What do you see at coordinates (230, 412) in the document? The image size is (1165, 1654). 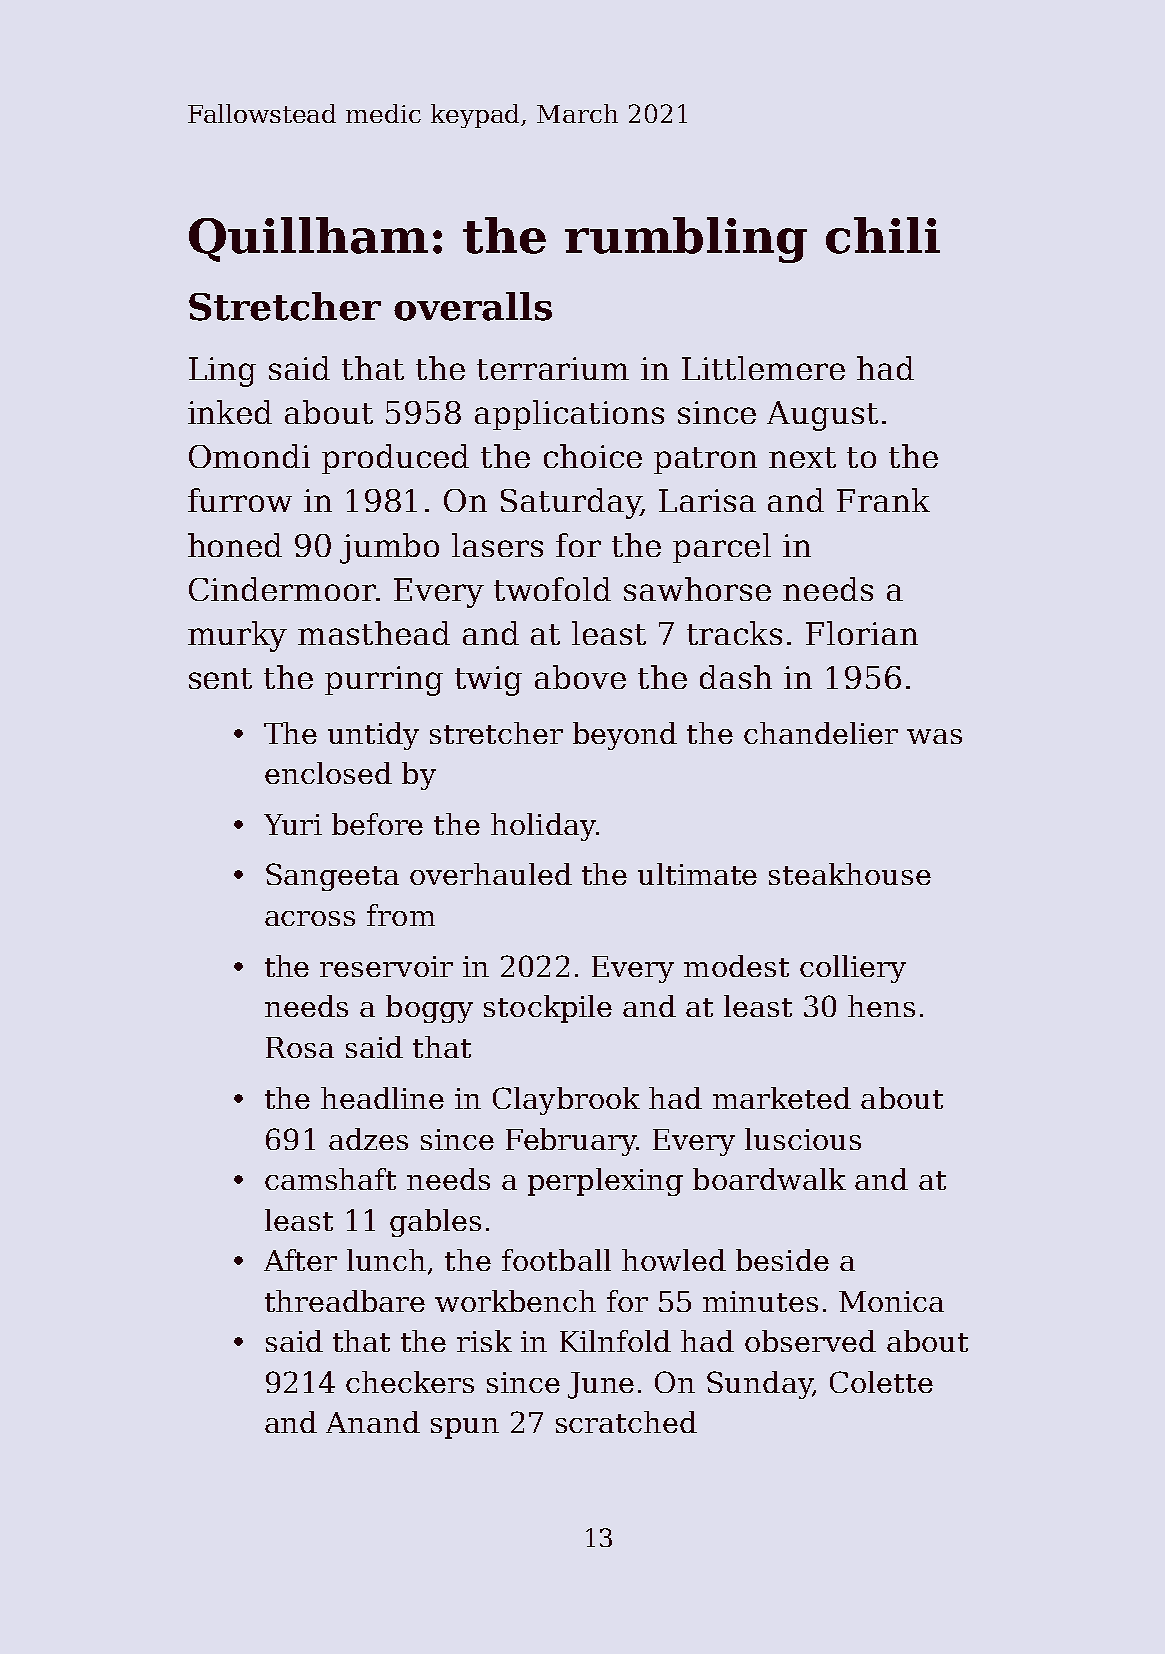 I see `inked` at bounding box center [230, 412].
